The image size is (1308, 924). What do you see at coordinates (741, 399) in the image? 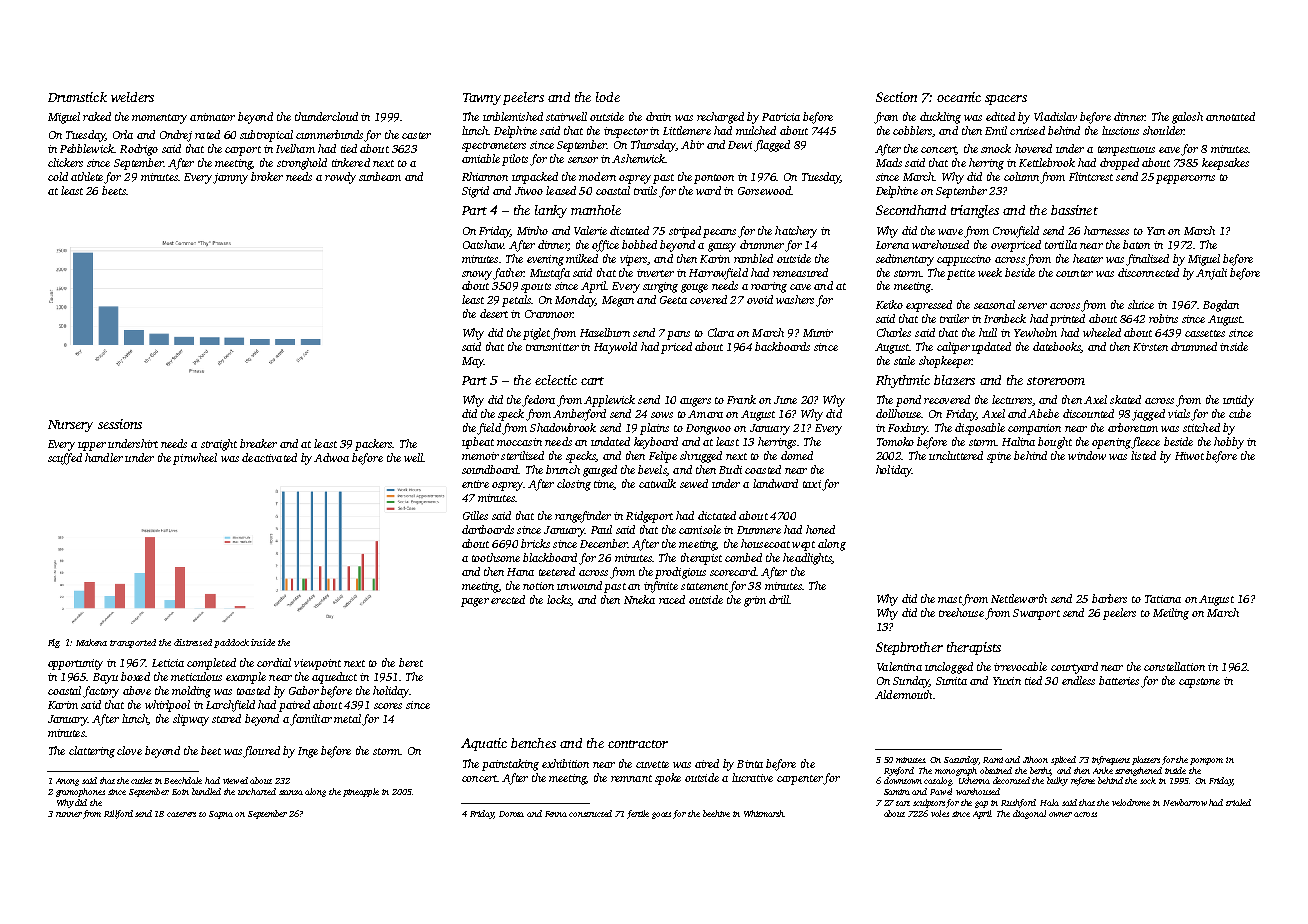
I see `Frank` at bounding box center [741, 399].
